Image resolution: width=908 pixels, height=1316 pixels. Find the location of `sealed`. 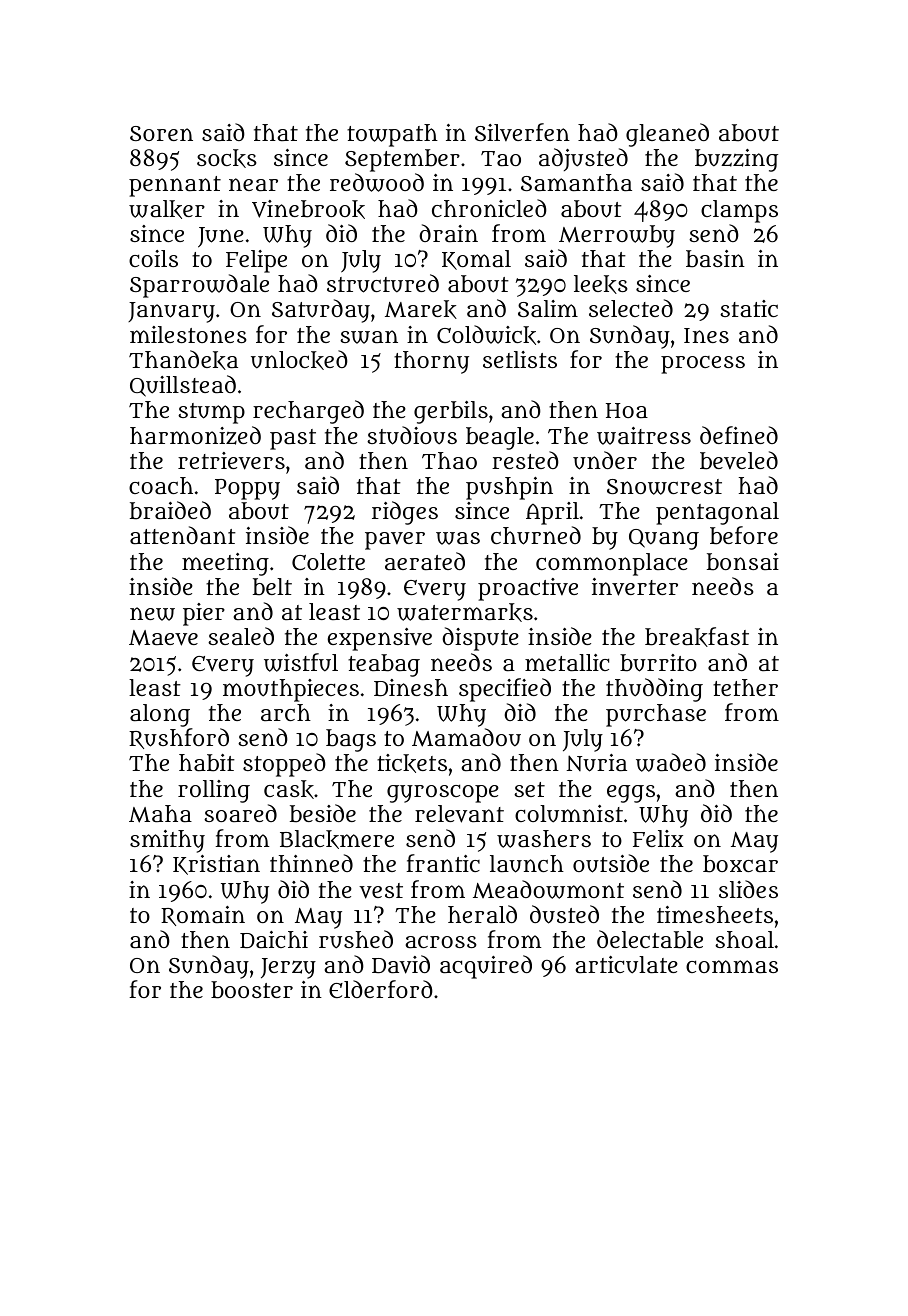

sealed is located at coordinates (241, 636).
